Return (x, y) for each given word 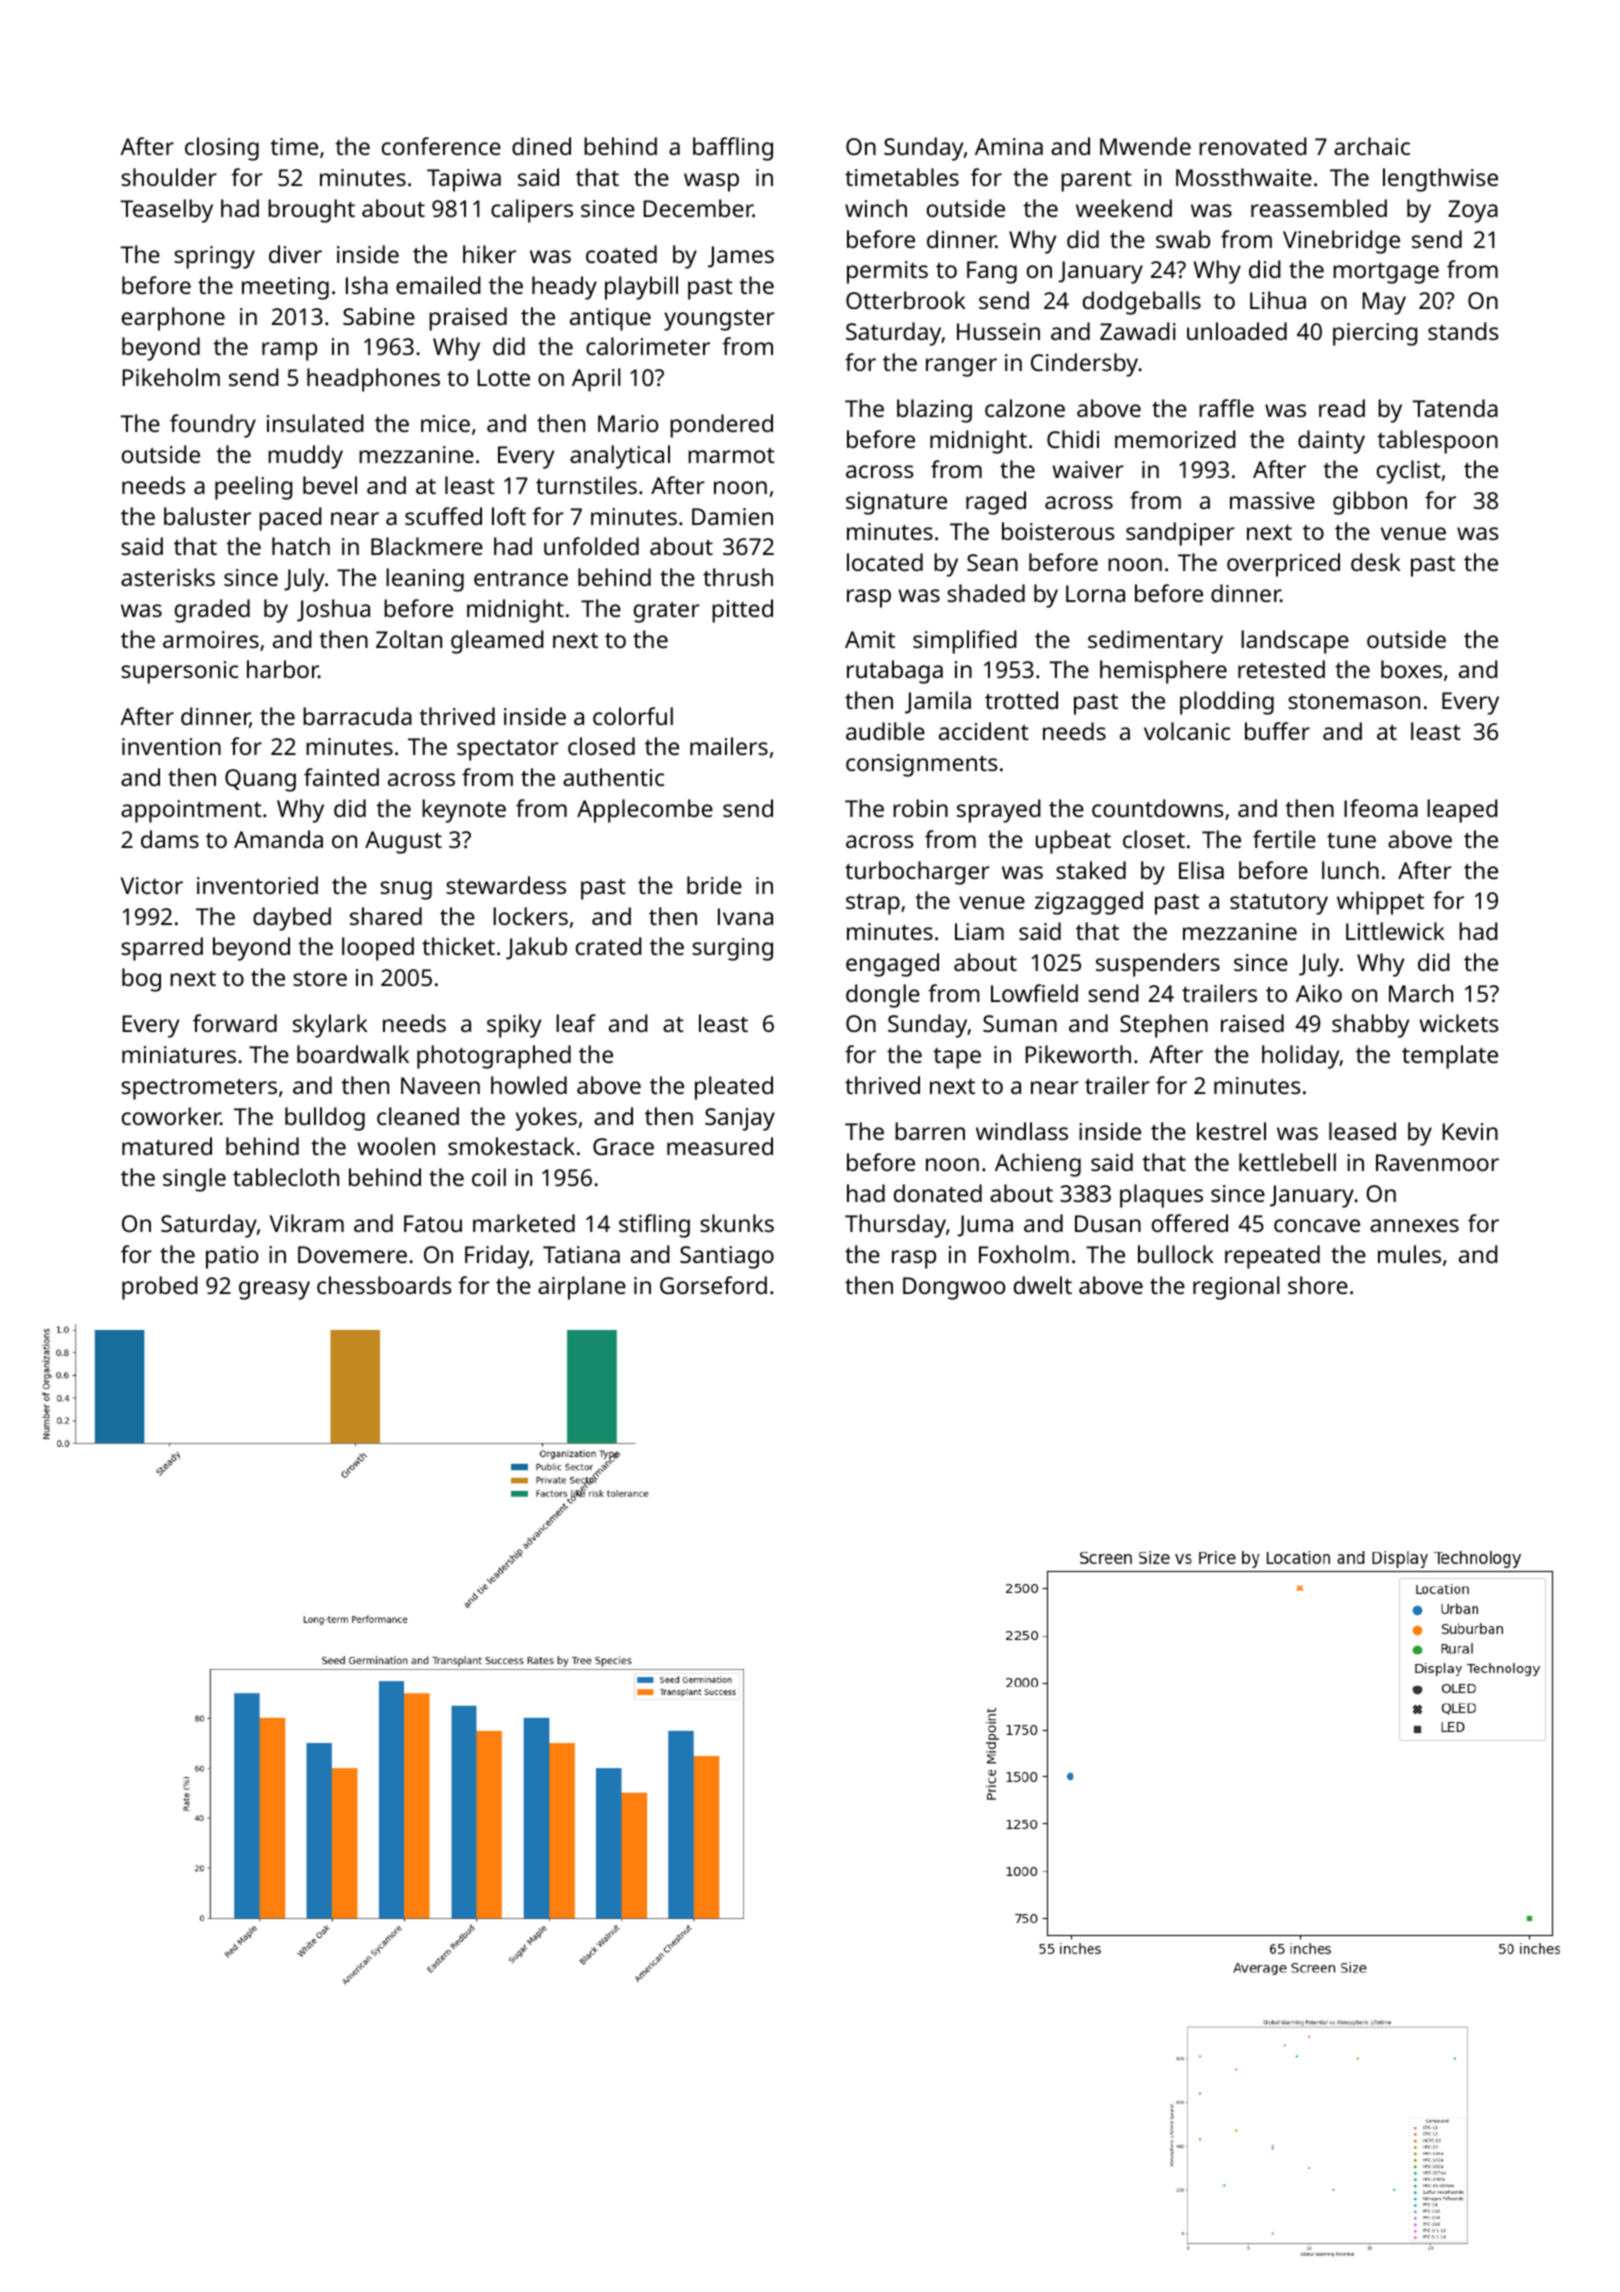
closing (222, 149)
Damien (732, 516)
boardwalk (353, 1054)
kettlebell (1287, 1162)
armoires (211, 639)
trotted (1021, 700)
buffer (1277, 731)
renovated (1253, 146)
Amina (1009, 146)
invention (171, 746)
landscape (1295, 642)
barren (930, 1131)
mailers (729, 746)
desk (1376, 562)
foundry (213, 426)
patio (232, 1257)
